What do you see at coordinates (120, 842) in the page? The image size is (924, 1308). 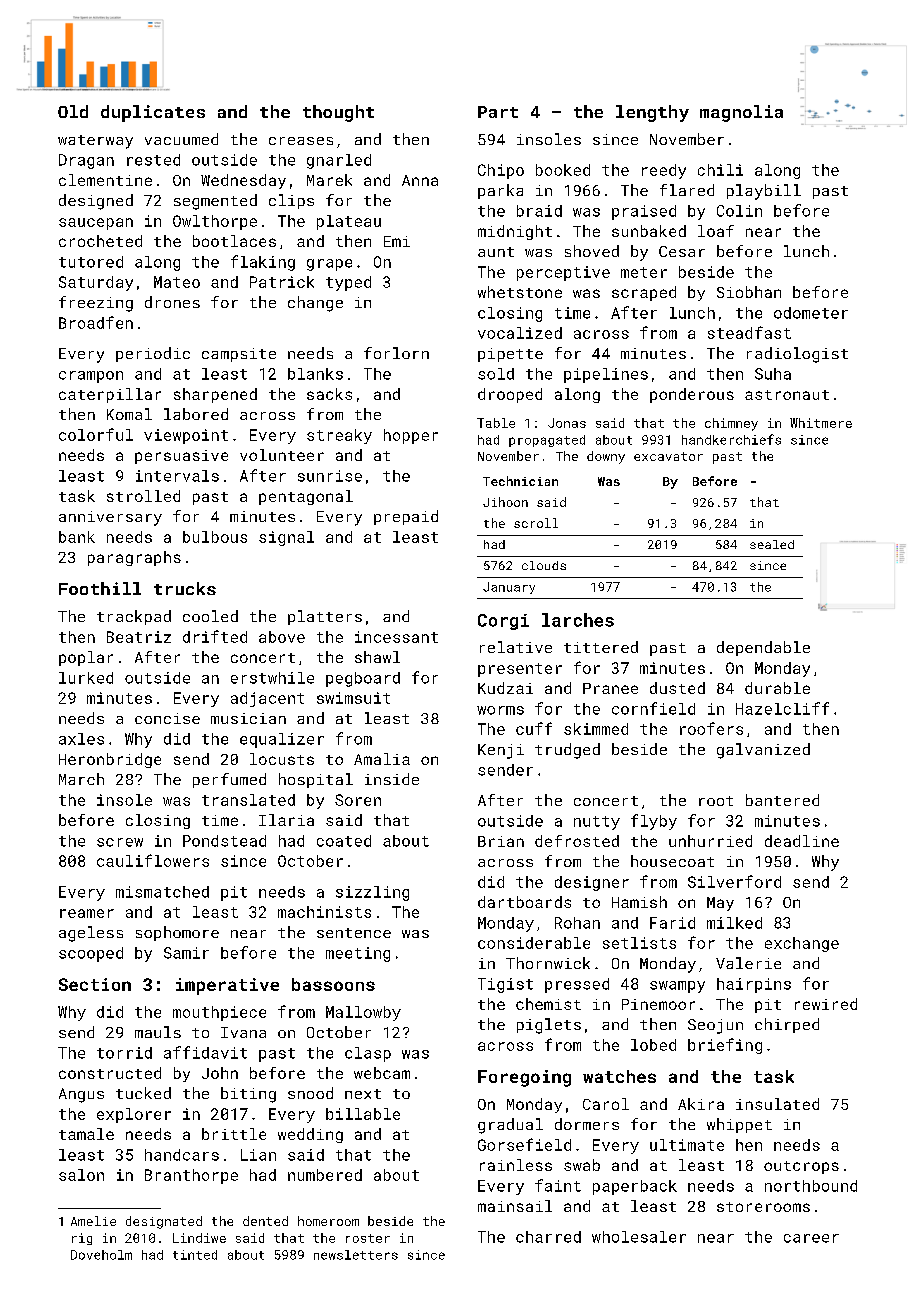 I see `screw` at bounding box center [120, 842].
